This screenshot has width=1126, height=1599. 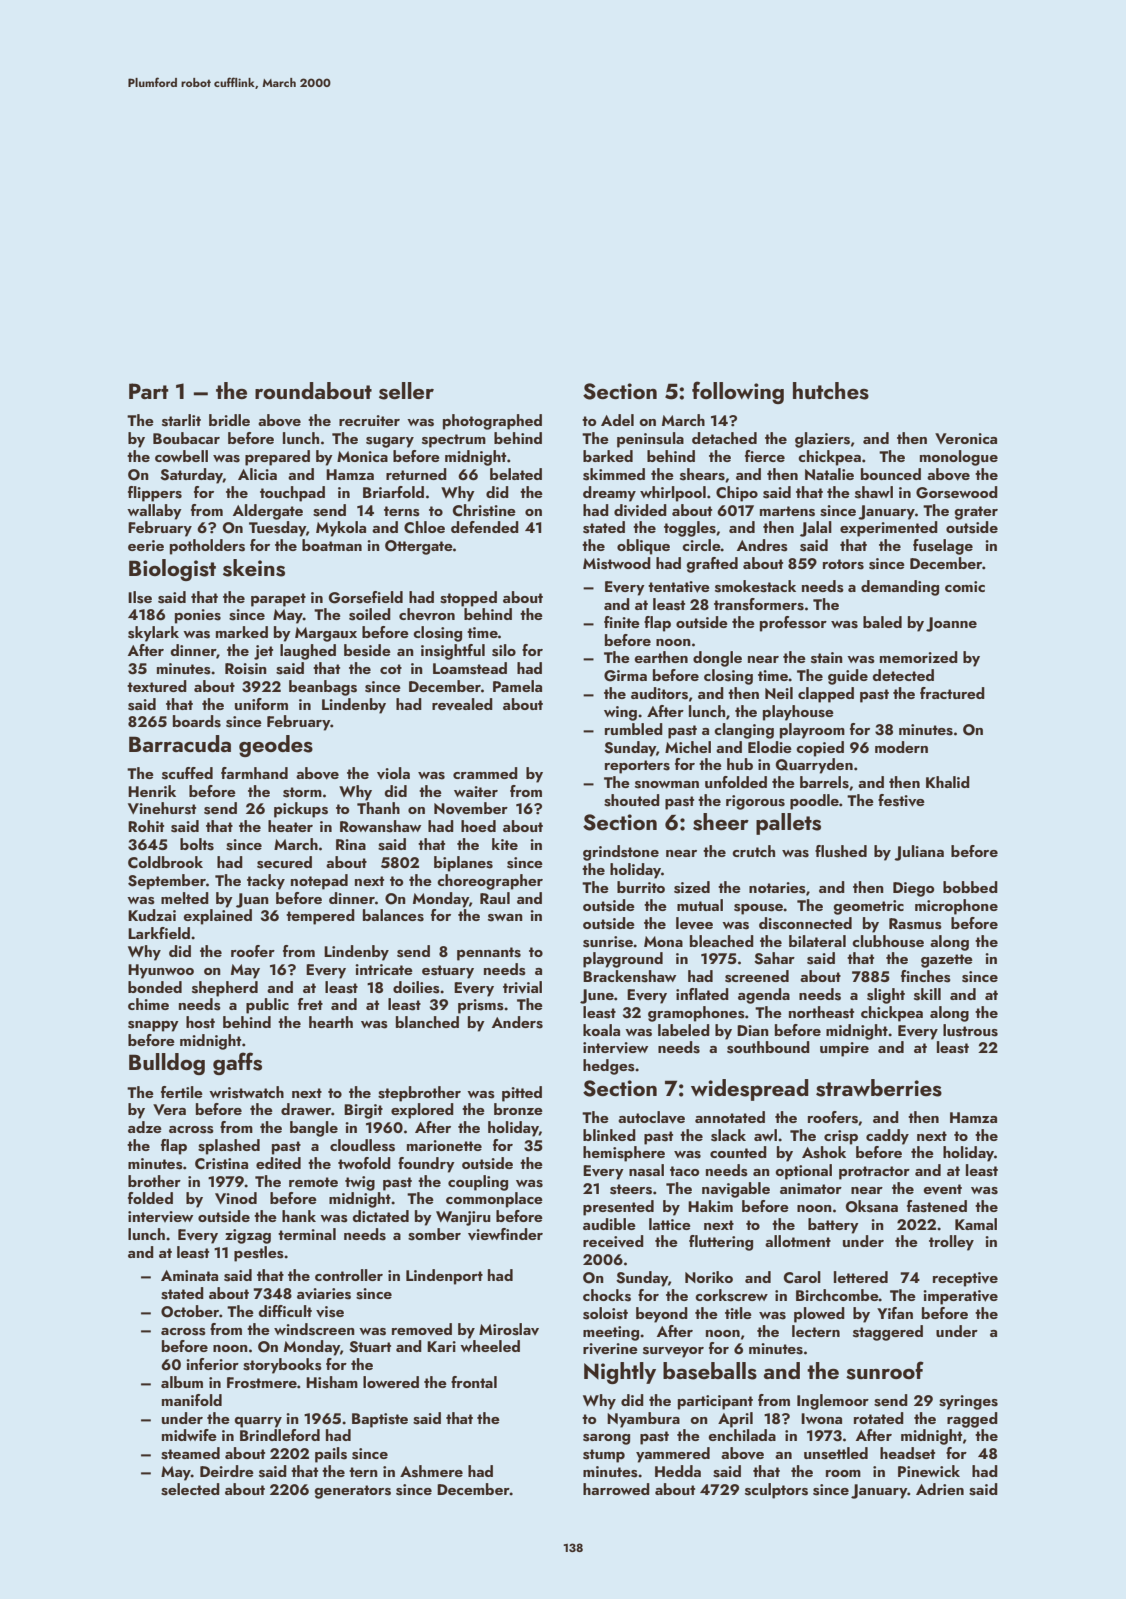 I want to click on detached, so click(x=724, y=438).
